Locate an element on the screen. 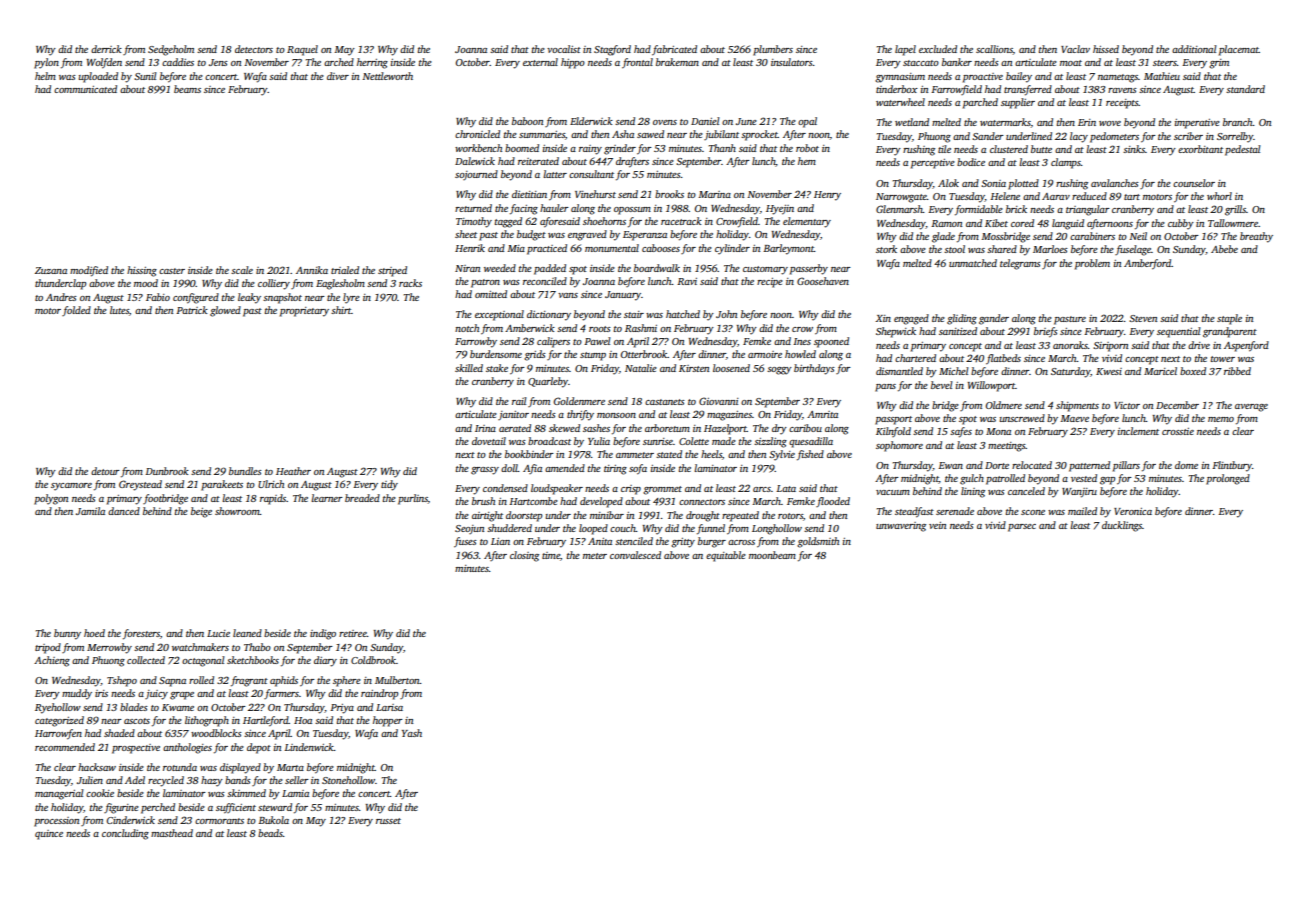  breathy is located at coordinates (1256, 237).
